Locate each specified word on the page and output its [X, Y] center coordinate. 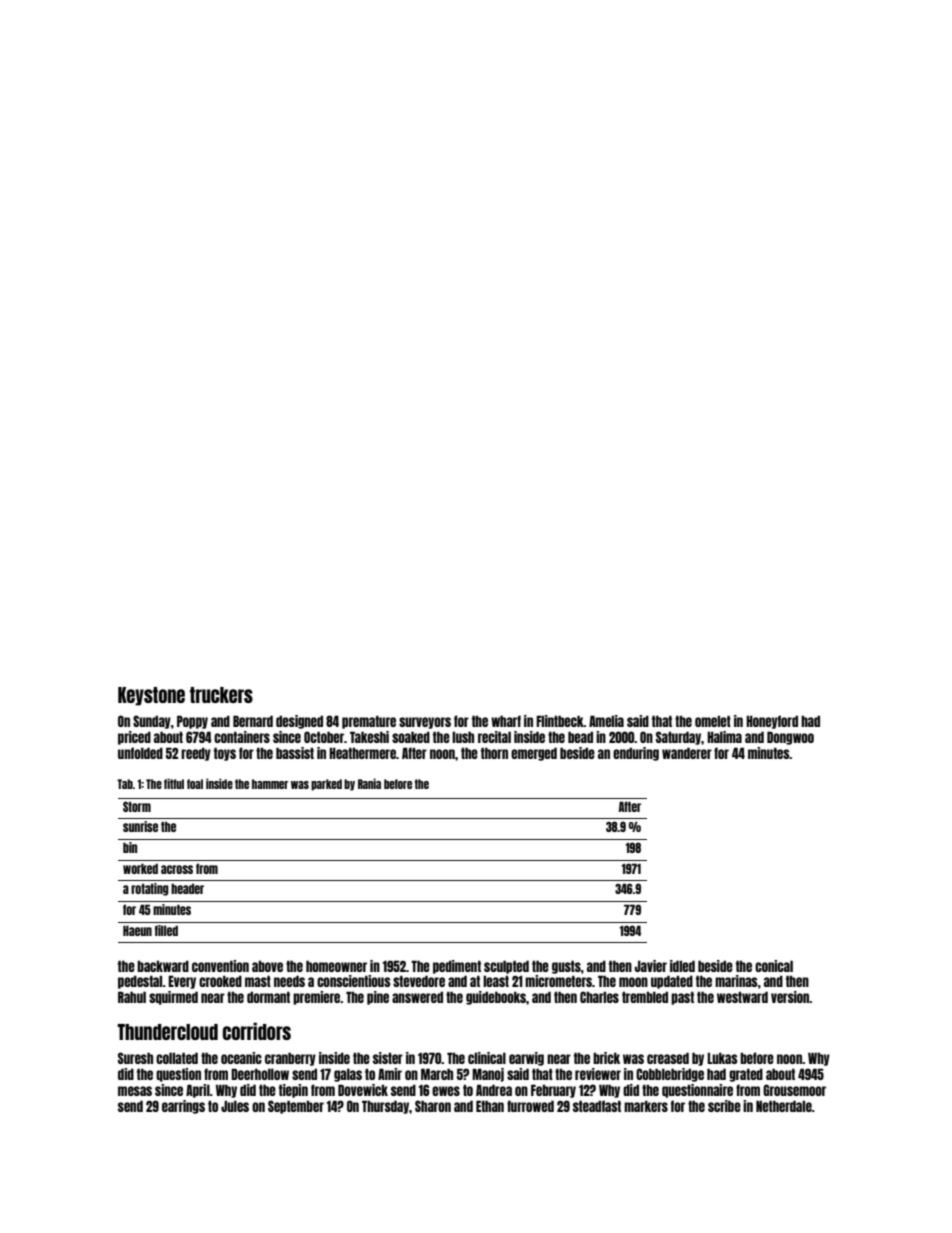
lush [463, 737]
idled [682, 966]
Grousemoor [794, 1090]
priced [134, 738]
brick [606, 1058]
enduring [636, 754]
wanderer [687, 753]
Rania [369, 783]
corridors [257, 1031]
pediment [457, 967]
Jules [235, 1106]
